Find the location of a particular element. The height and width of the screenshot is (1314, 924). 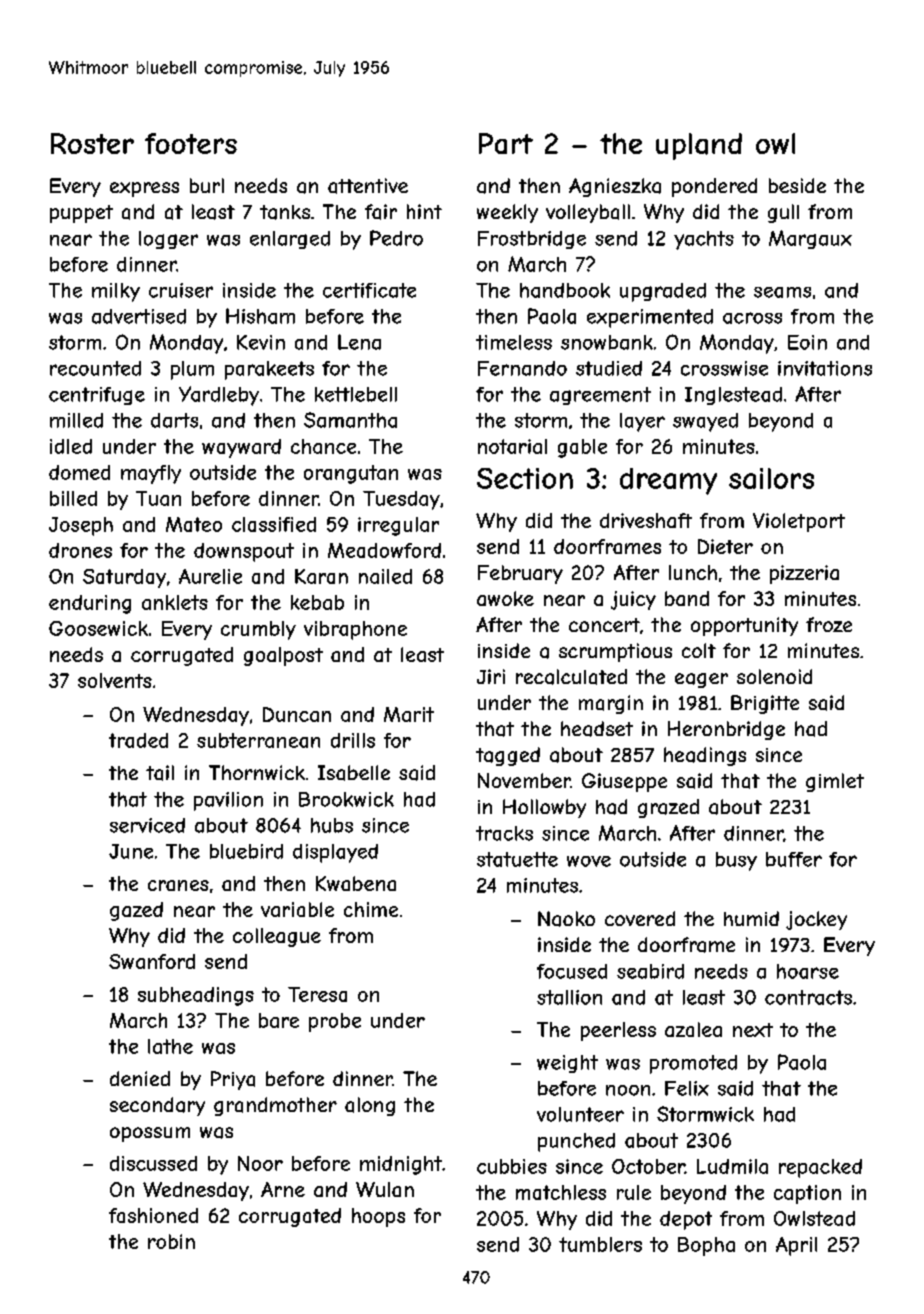

buffer is located at coordinates (794, 859).
